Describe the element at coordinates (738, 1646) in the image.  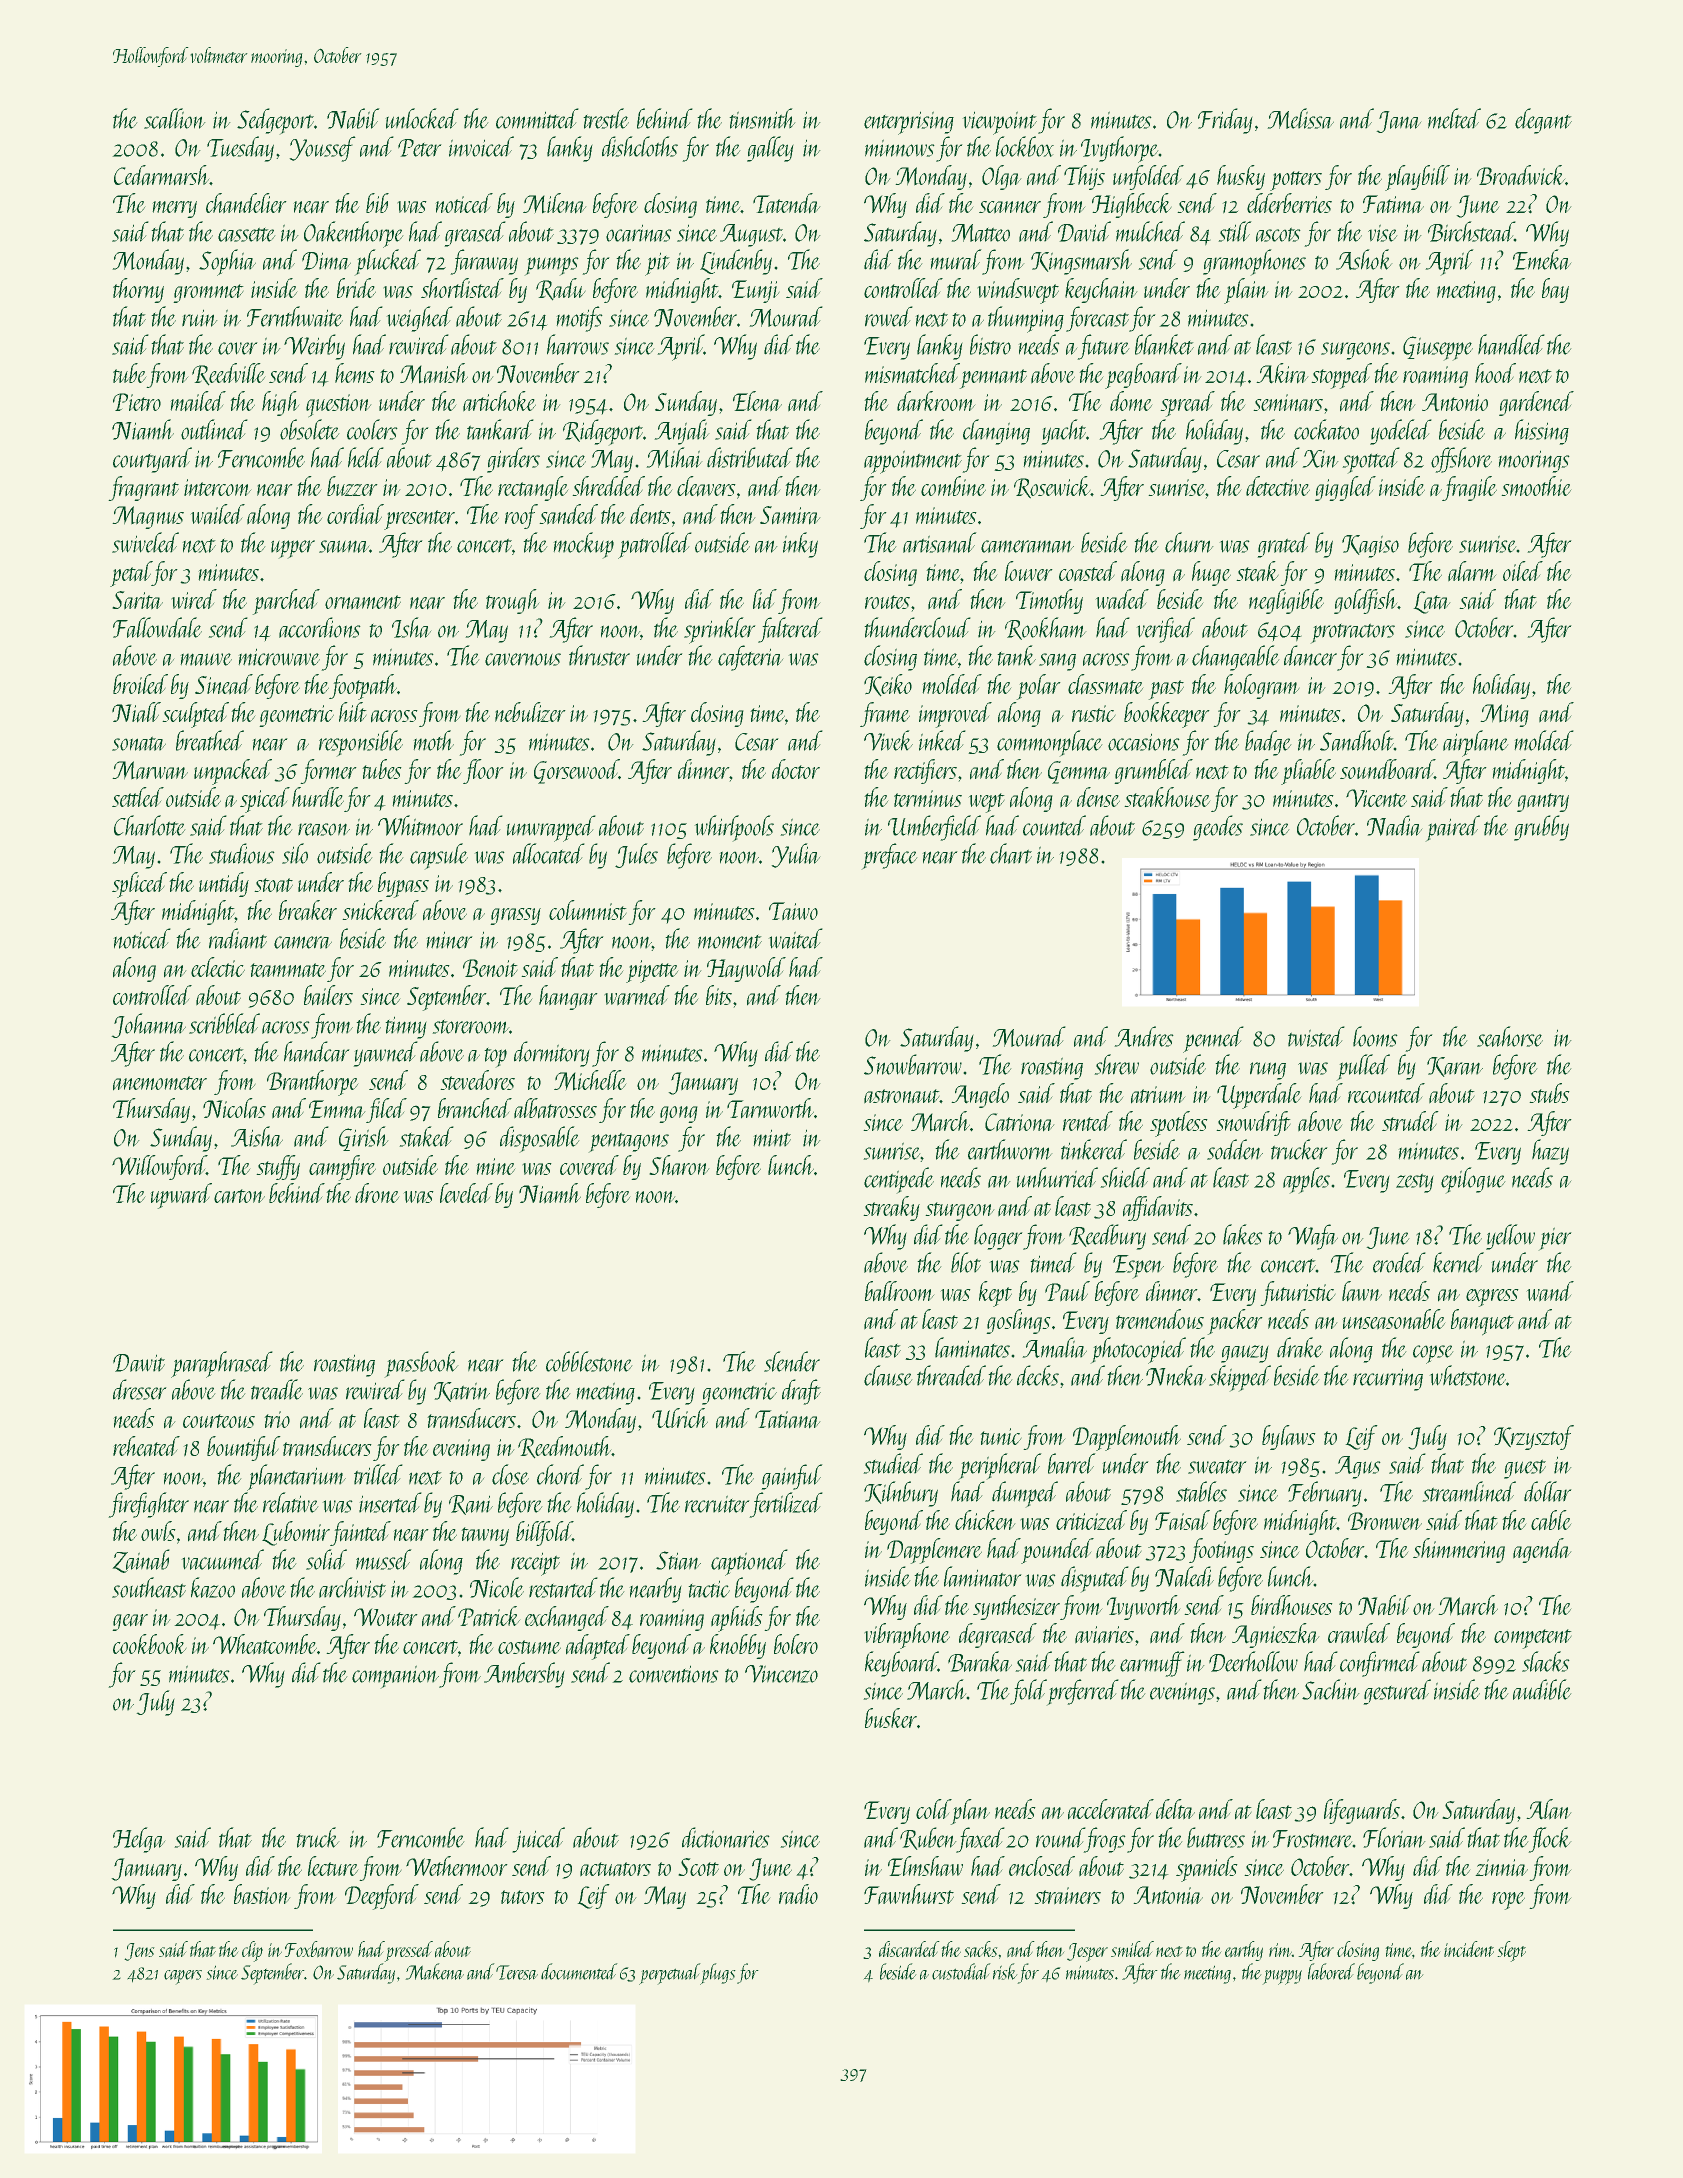
I see `knobby` at that location.
